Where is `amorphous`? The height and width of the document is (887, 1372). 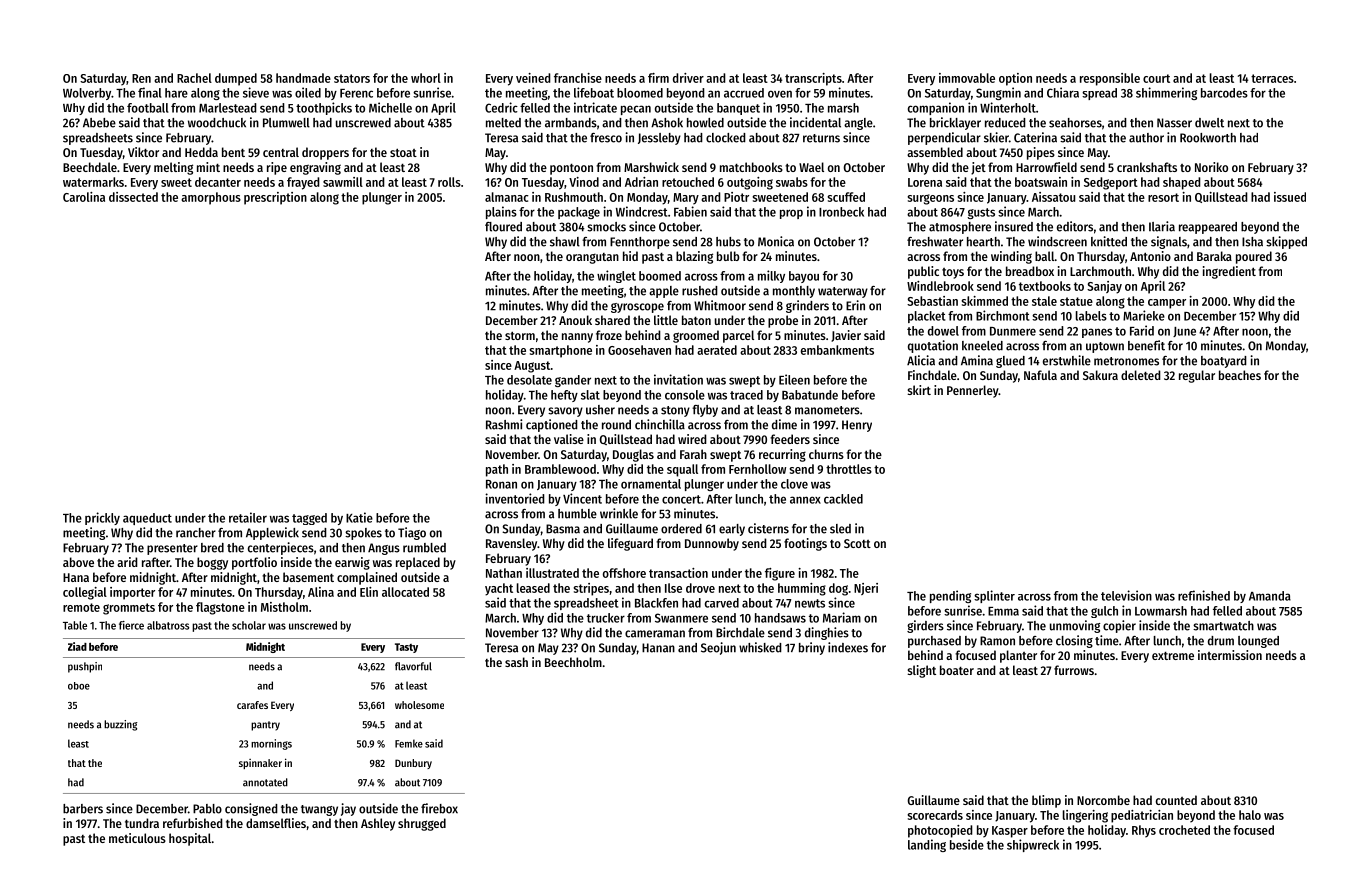 amorphous is located at coordinates (211, 198).
